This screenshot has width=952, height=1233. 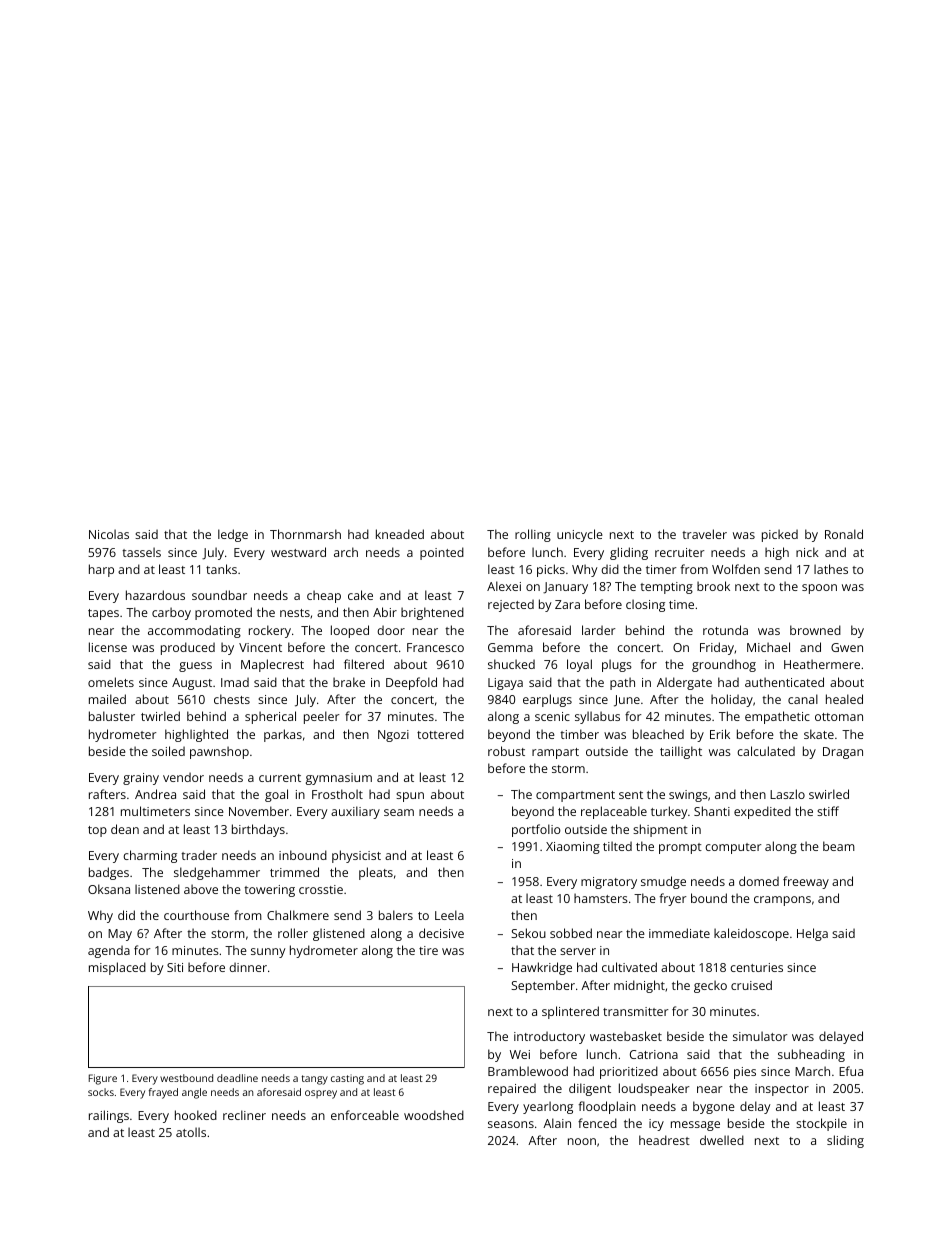 I want to click on Ronald, so click(x=844, y=534).
